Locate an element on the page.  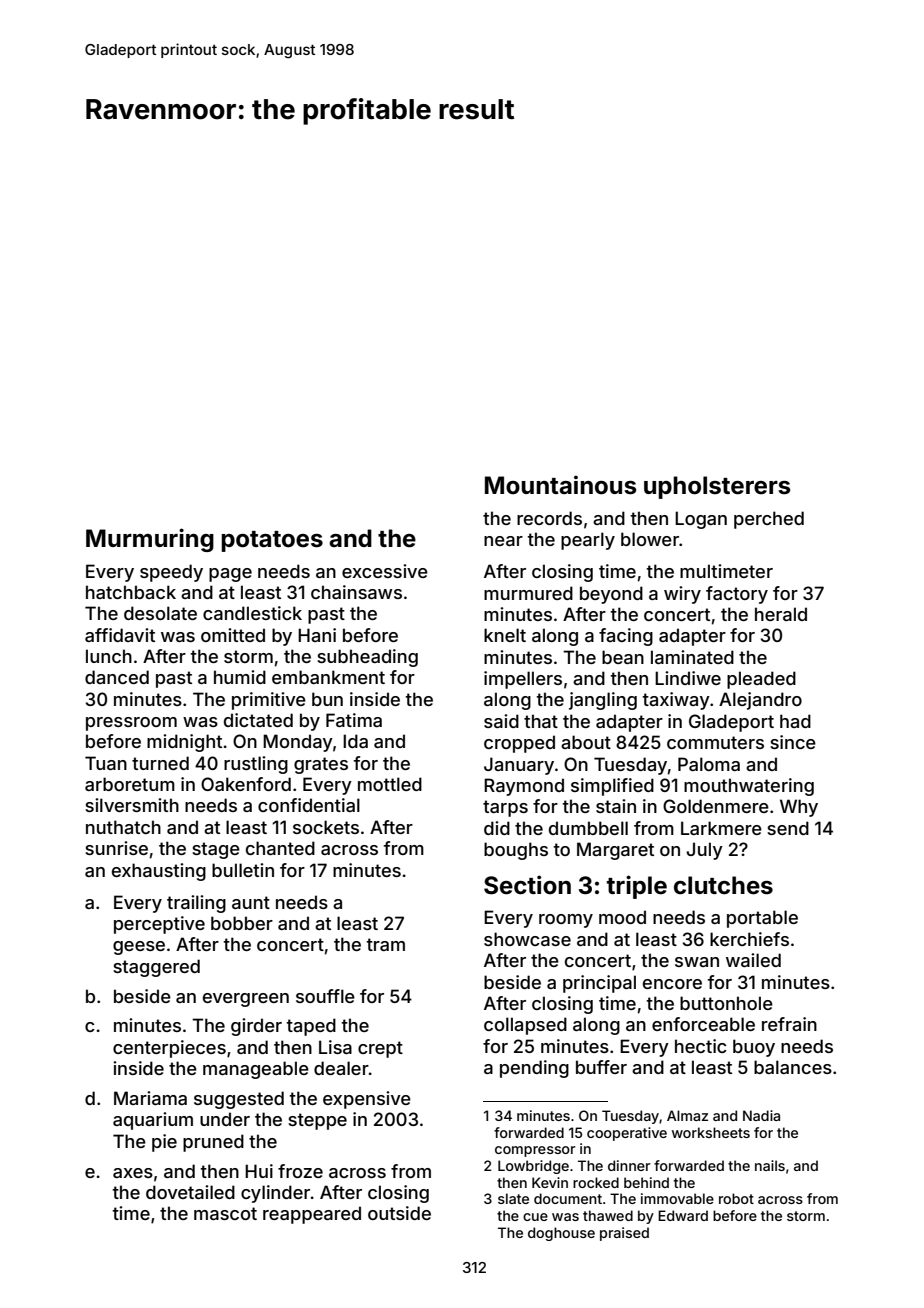
outside is located at coordinates (399, 1213).
